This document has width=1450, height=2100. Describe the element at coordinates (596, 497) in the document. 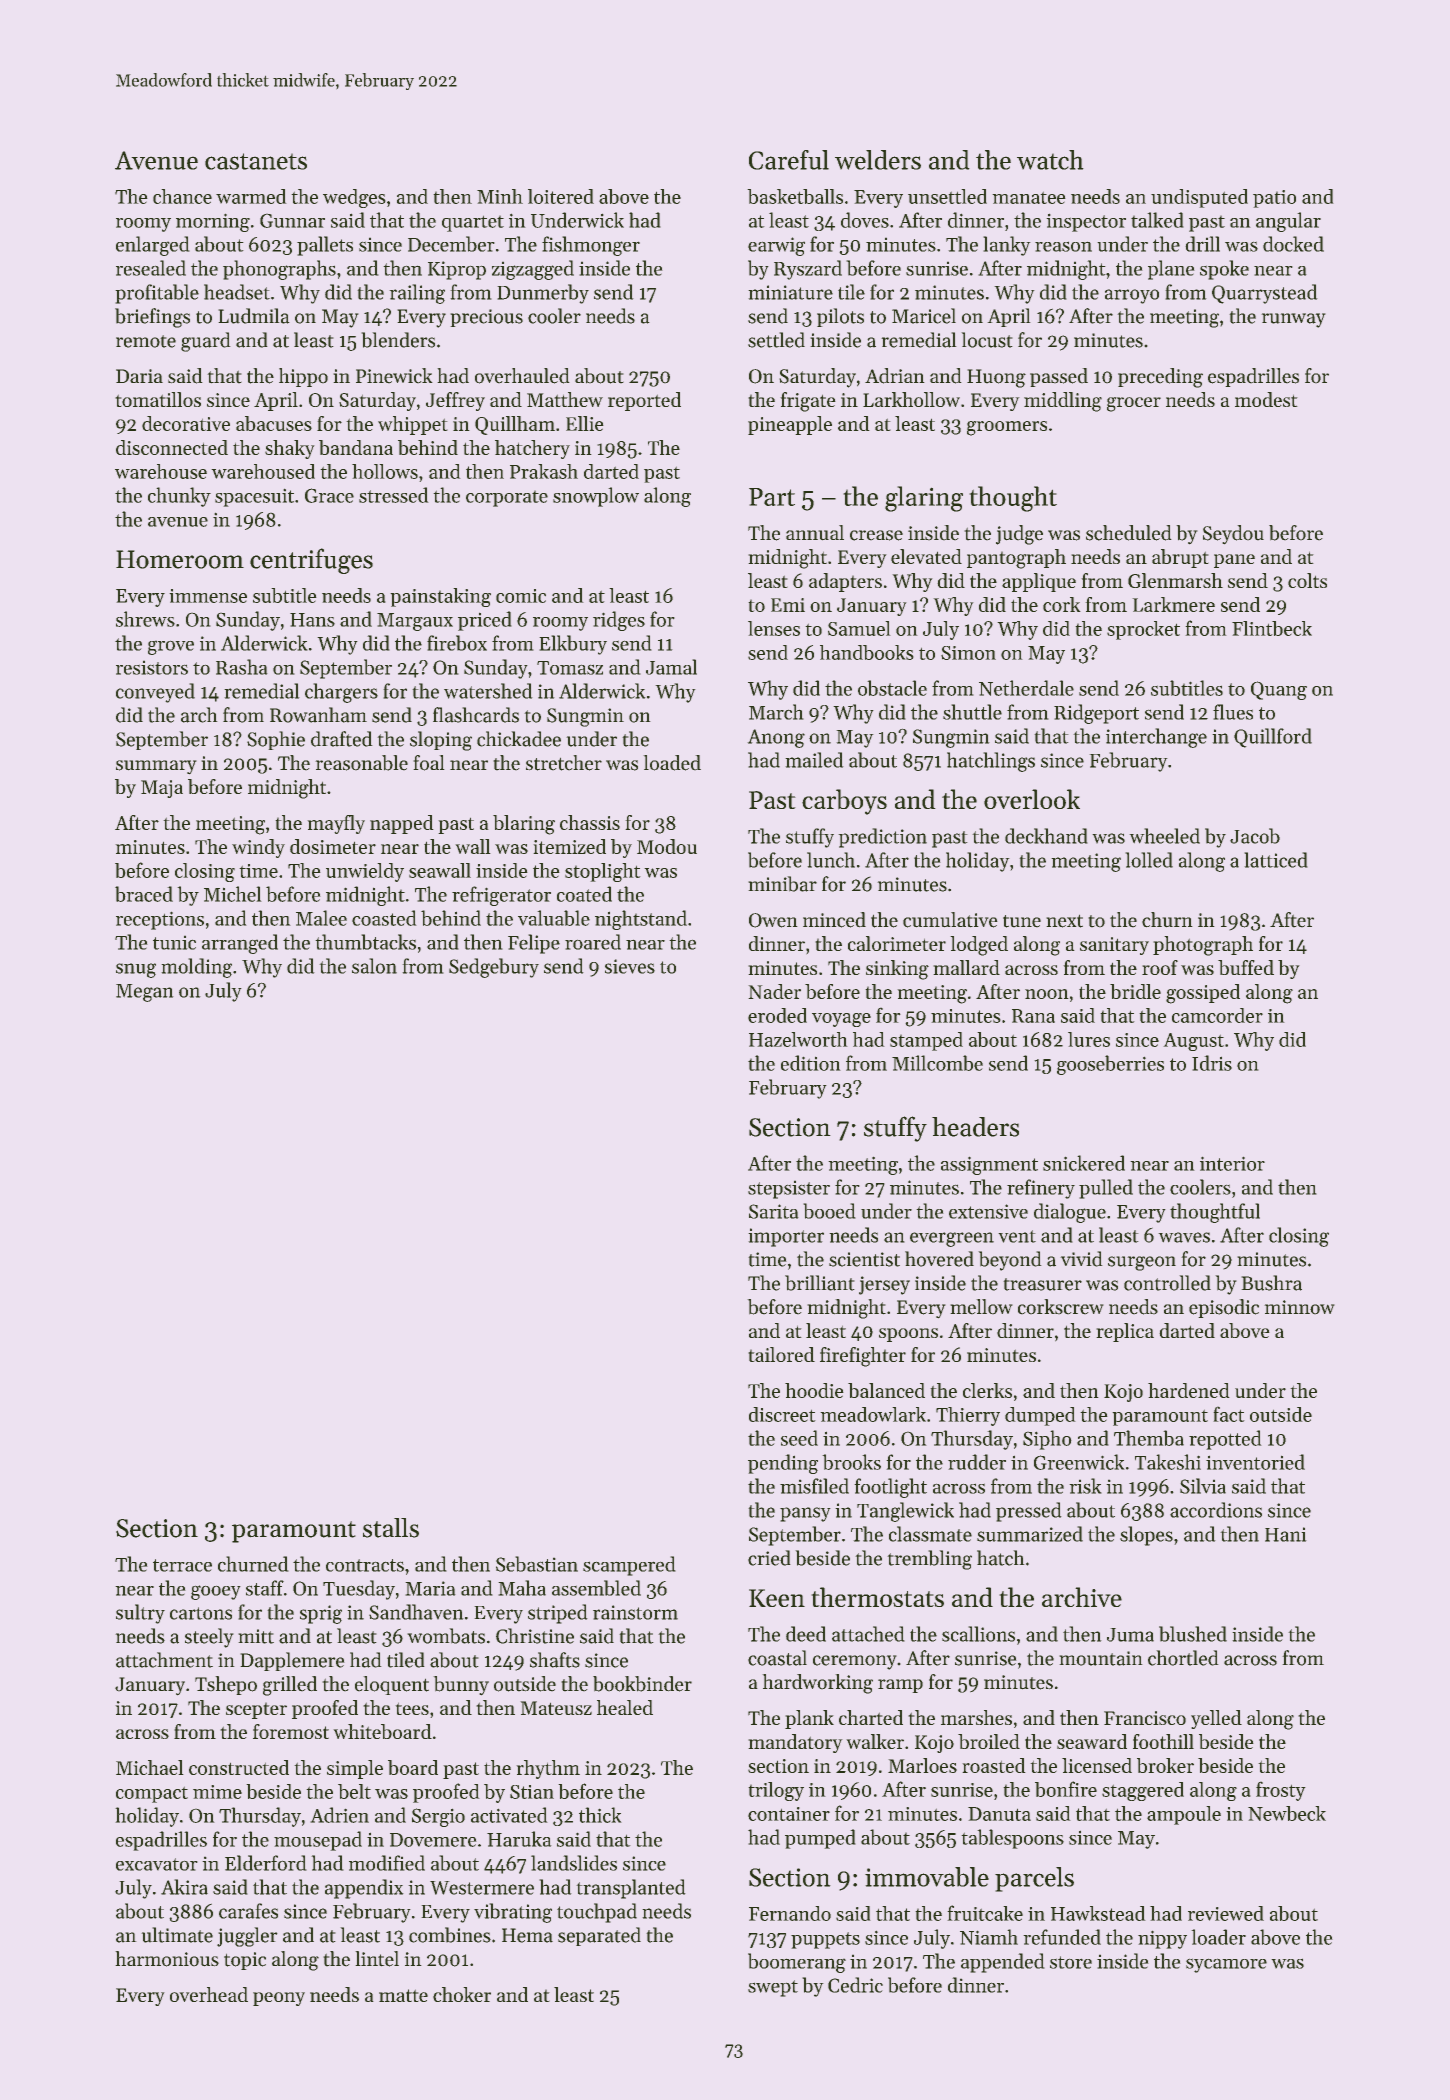

I see `snowplow` at that location.
